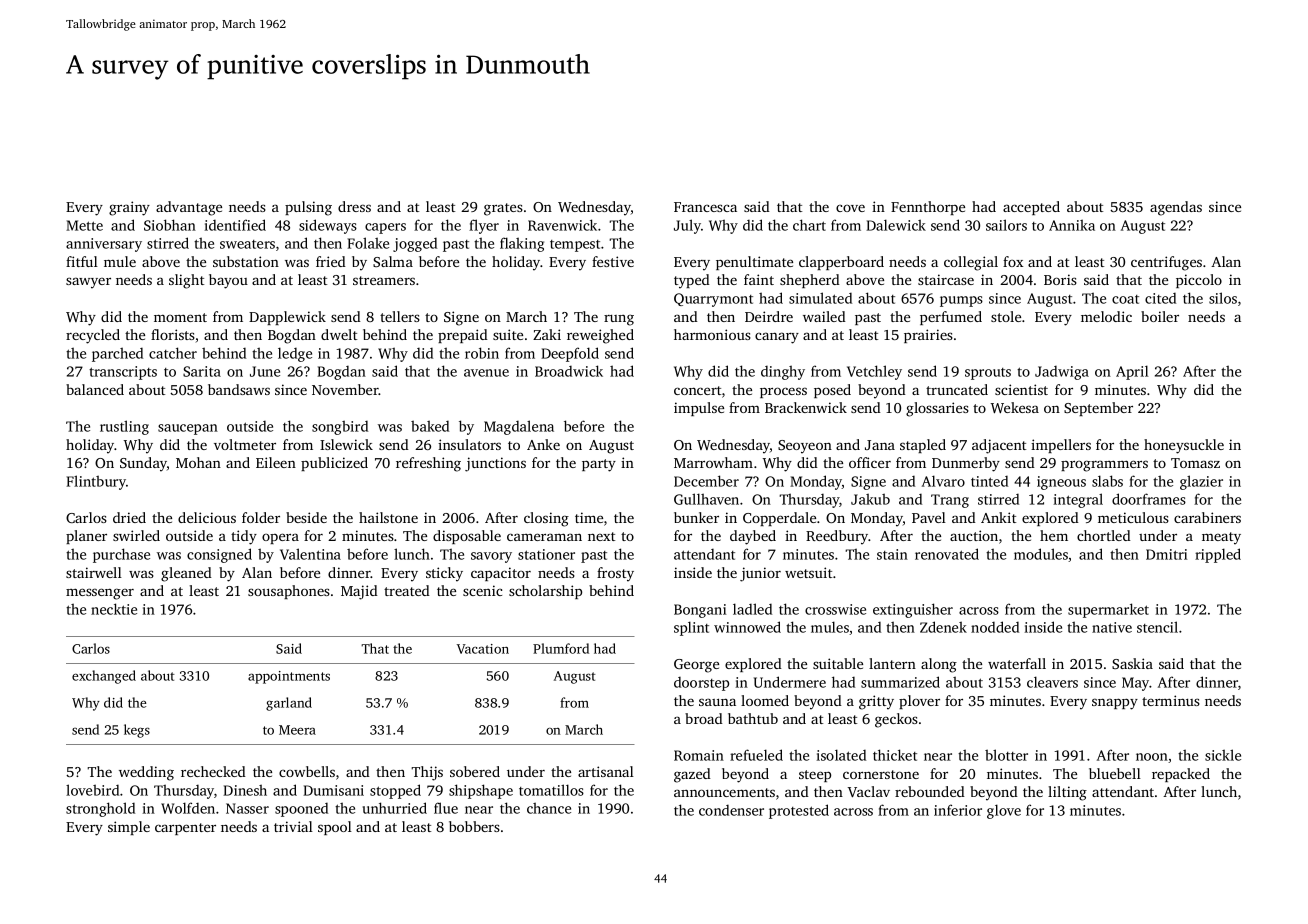 The height and width of the screenshot is (924, 1308). I want to click on tempest, so click(575, 246).
